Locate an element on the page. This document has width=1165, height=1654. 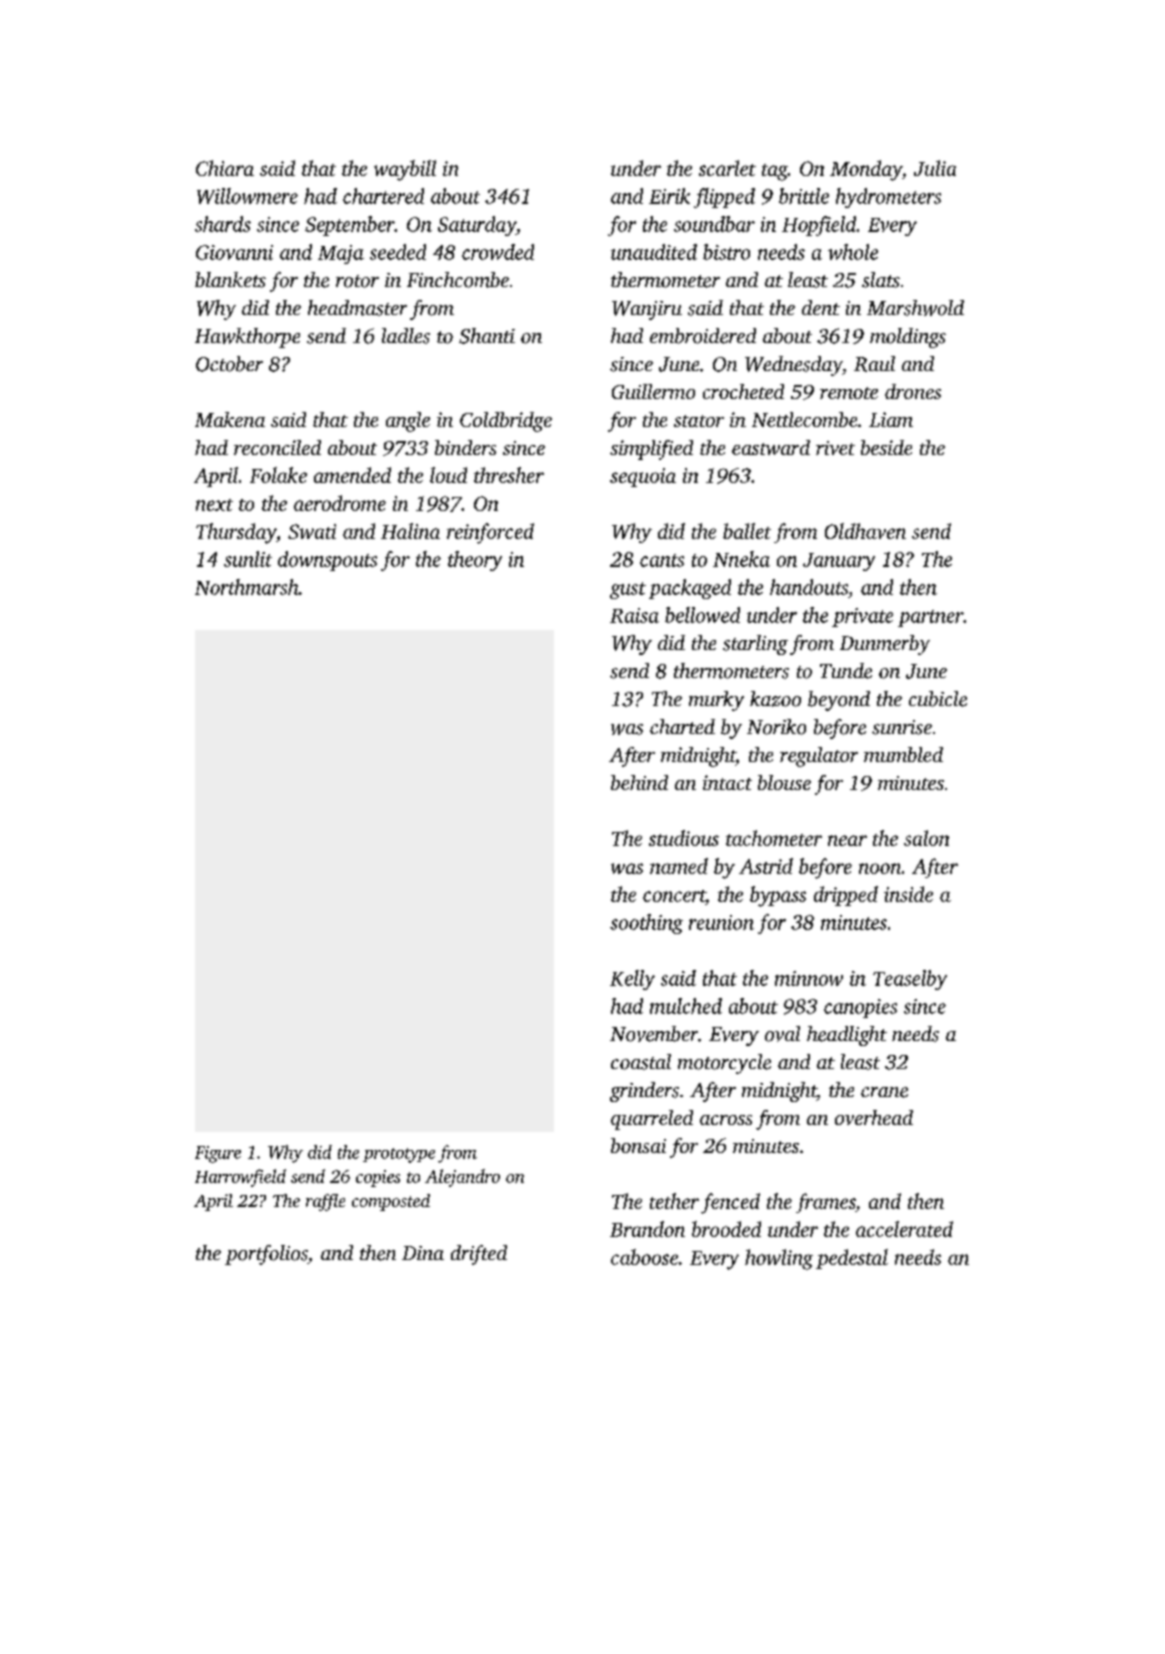
Alejandro is located at coordinates (462, 1178).
